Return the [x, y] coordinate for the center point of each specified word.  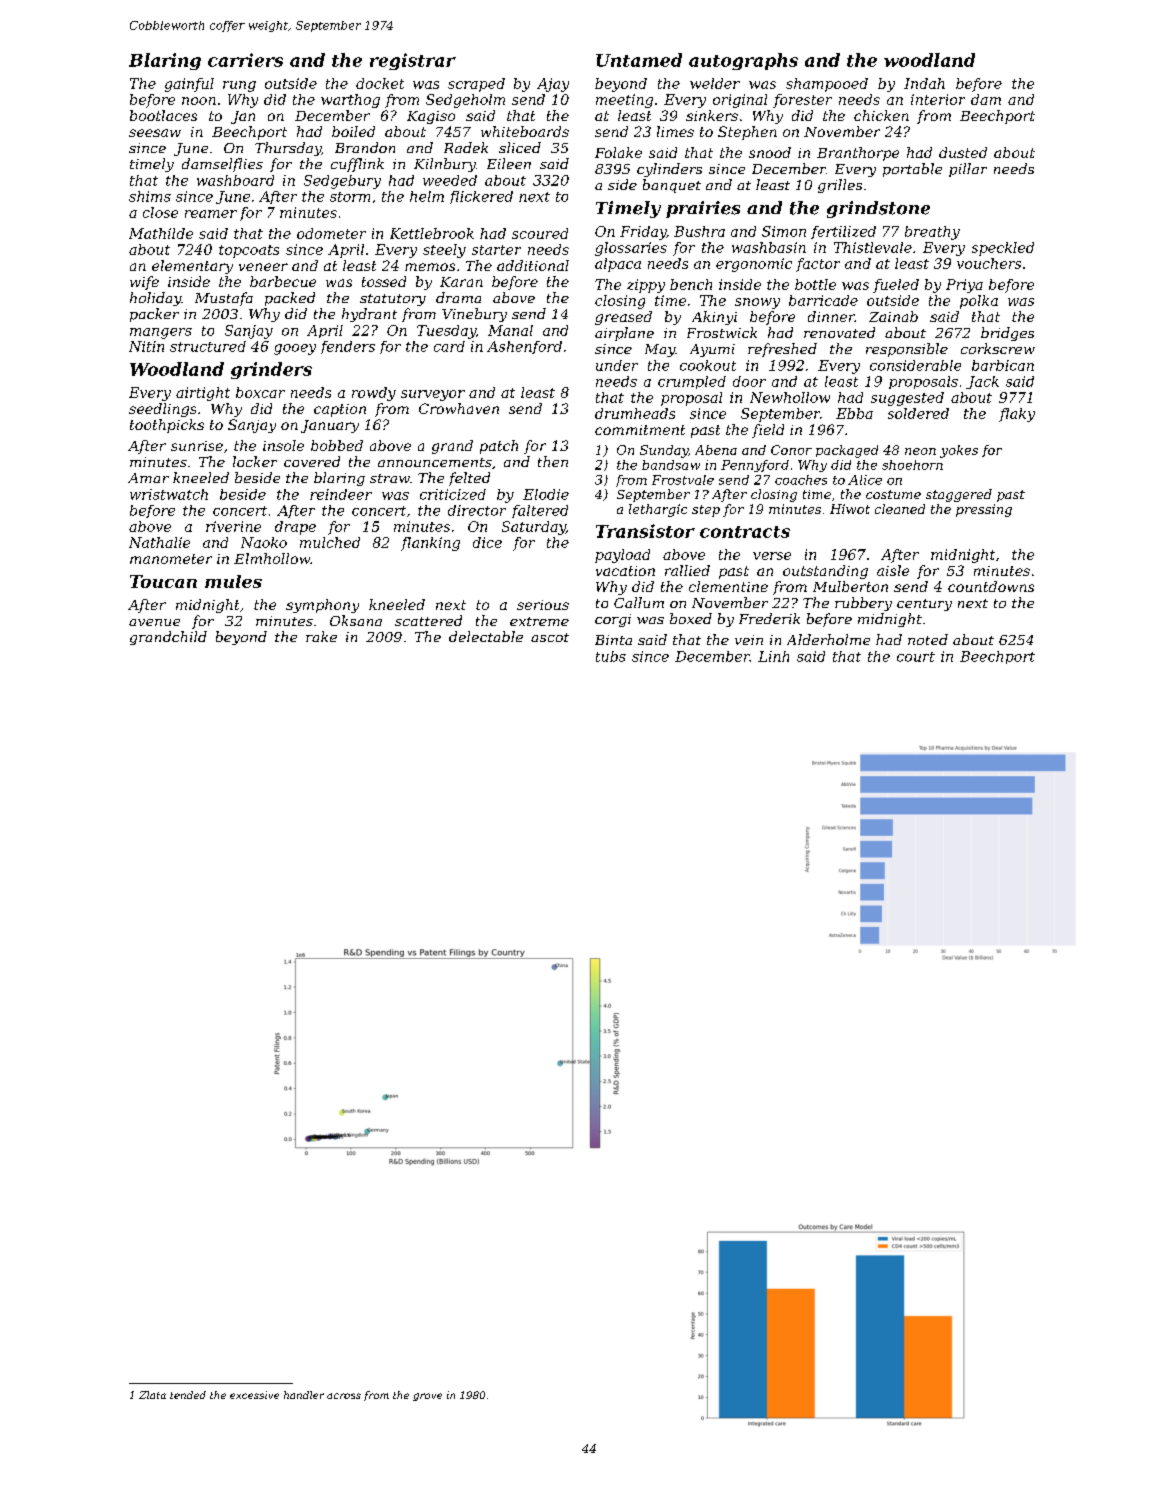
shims [150, 196]
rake [321, 636]
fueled [896, 286]
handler [304, 1395]
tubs [611, 656]
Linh [773, 656]
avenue [154, 622]
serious [543, 605]
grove [427, 1397]
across [344, 1396]
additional [533, 265]
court [916, 657]
